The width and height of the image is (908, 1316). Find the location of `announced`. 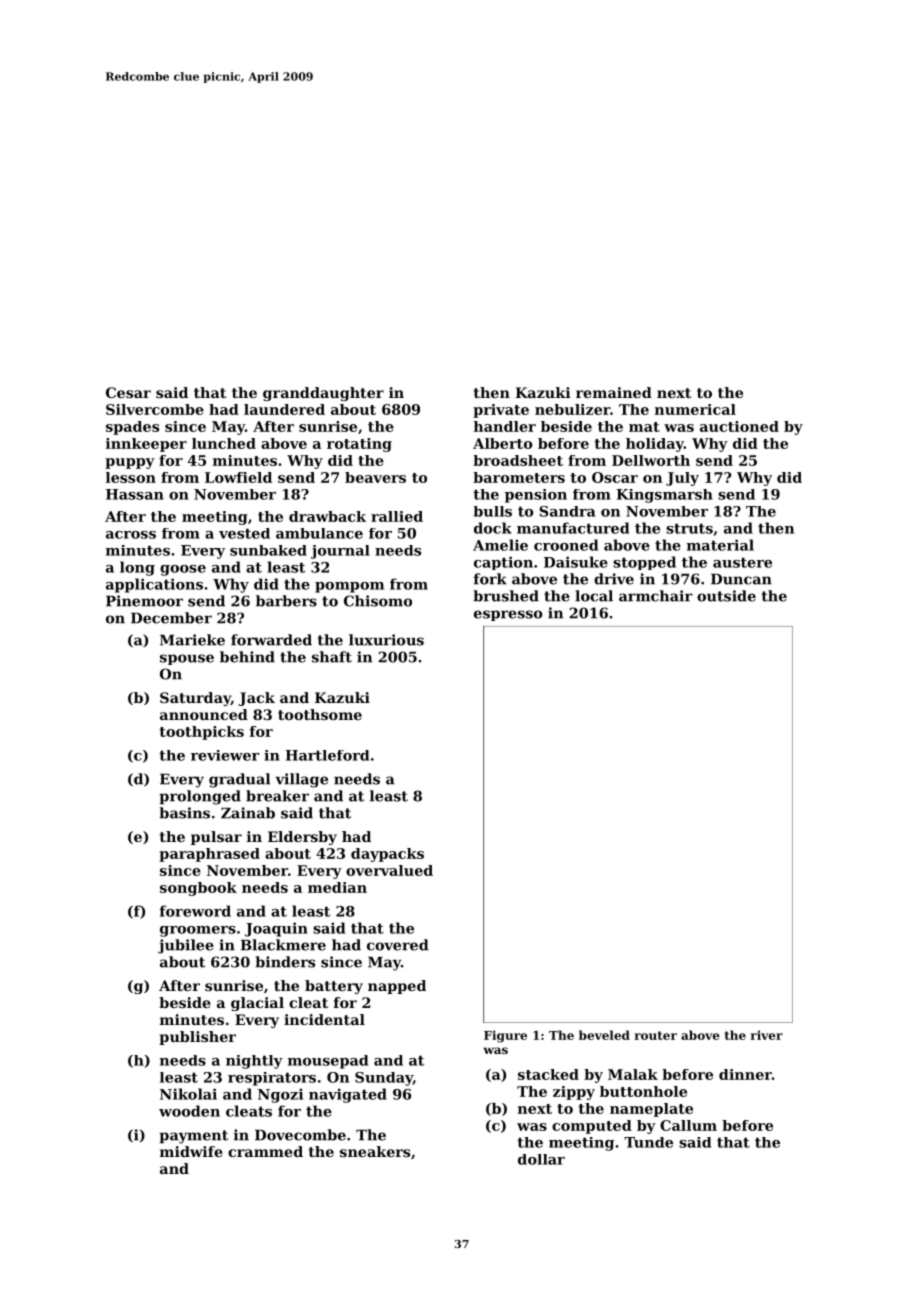

announced is located at coordinates (204, 714).
